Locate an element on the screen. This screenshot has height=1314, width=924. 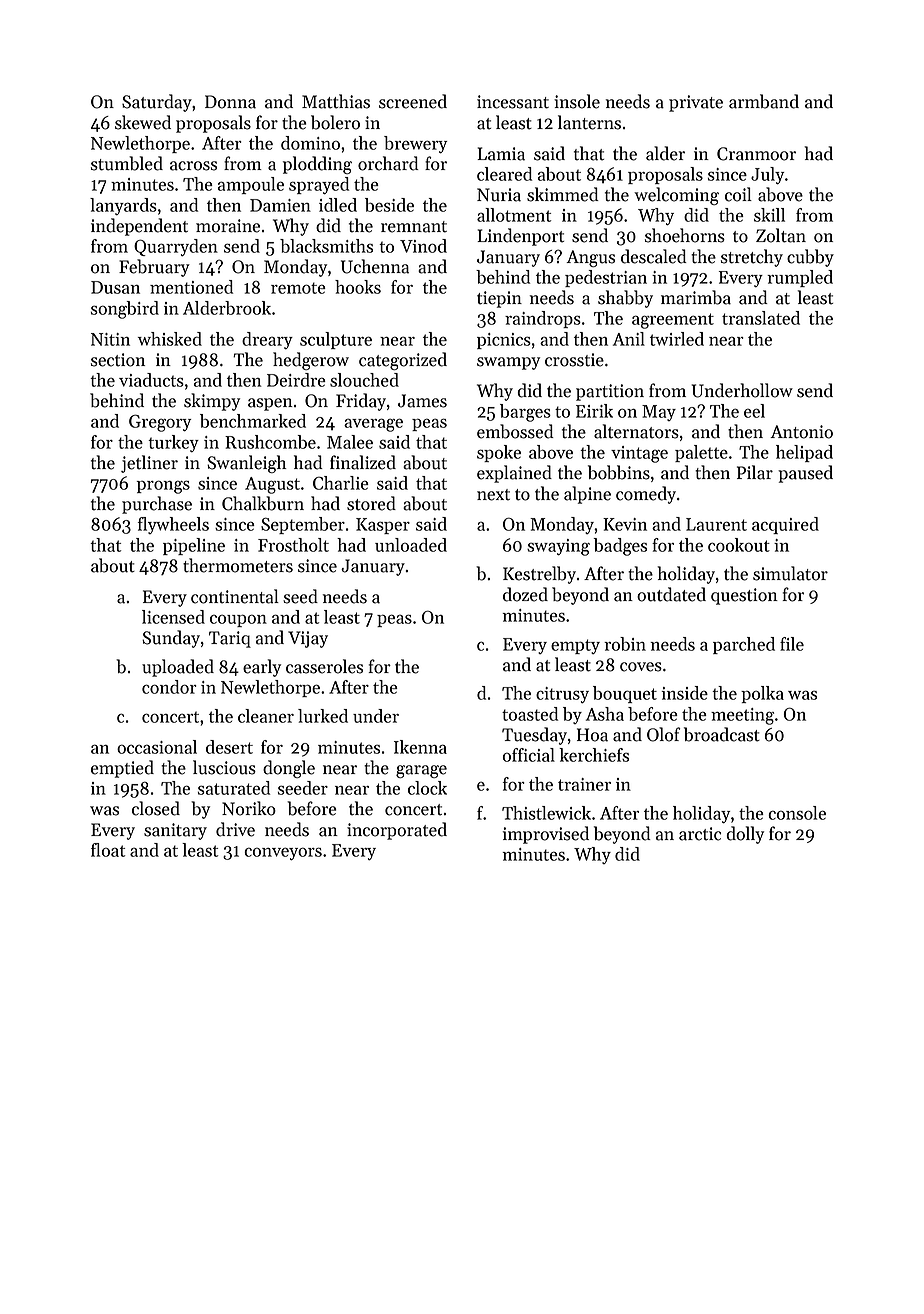
insole is located at coordinates (577, 101).
